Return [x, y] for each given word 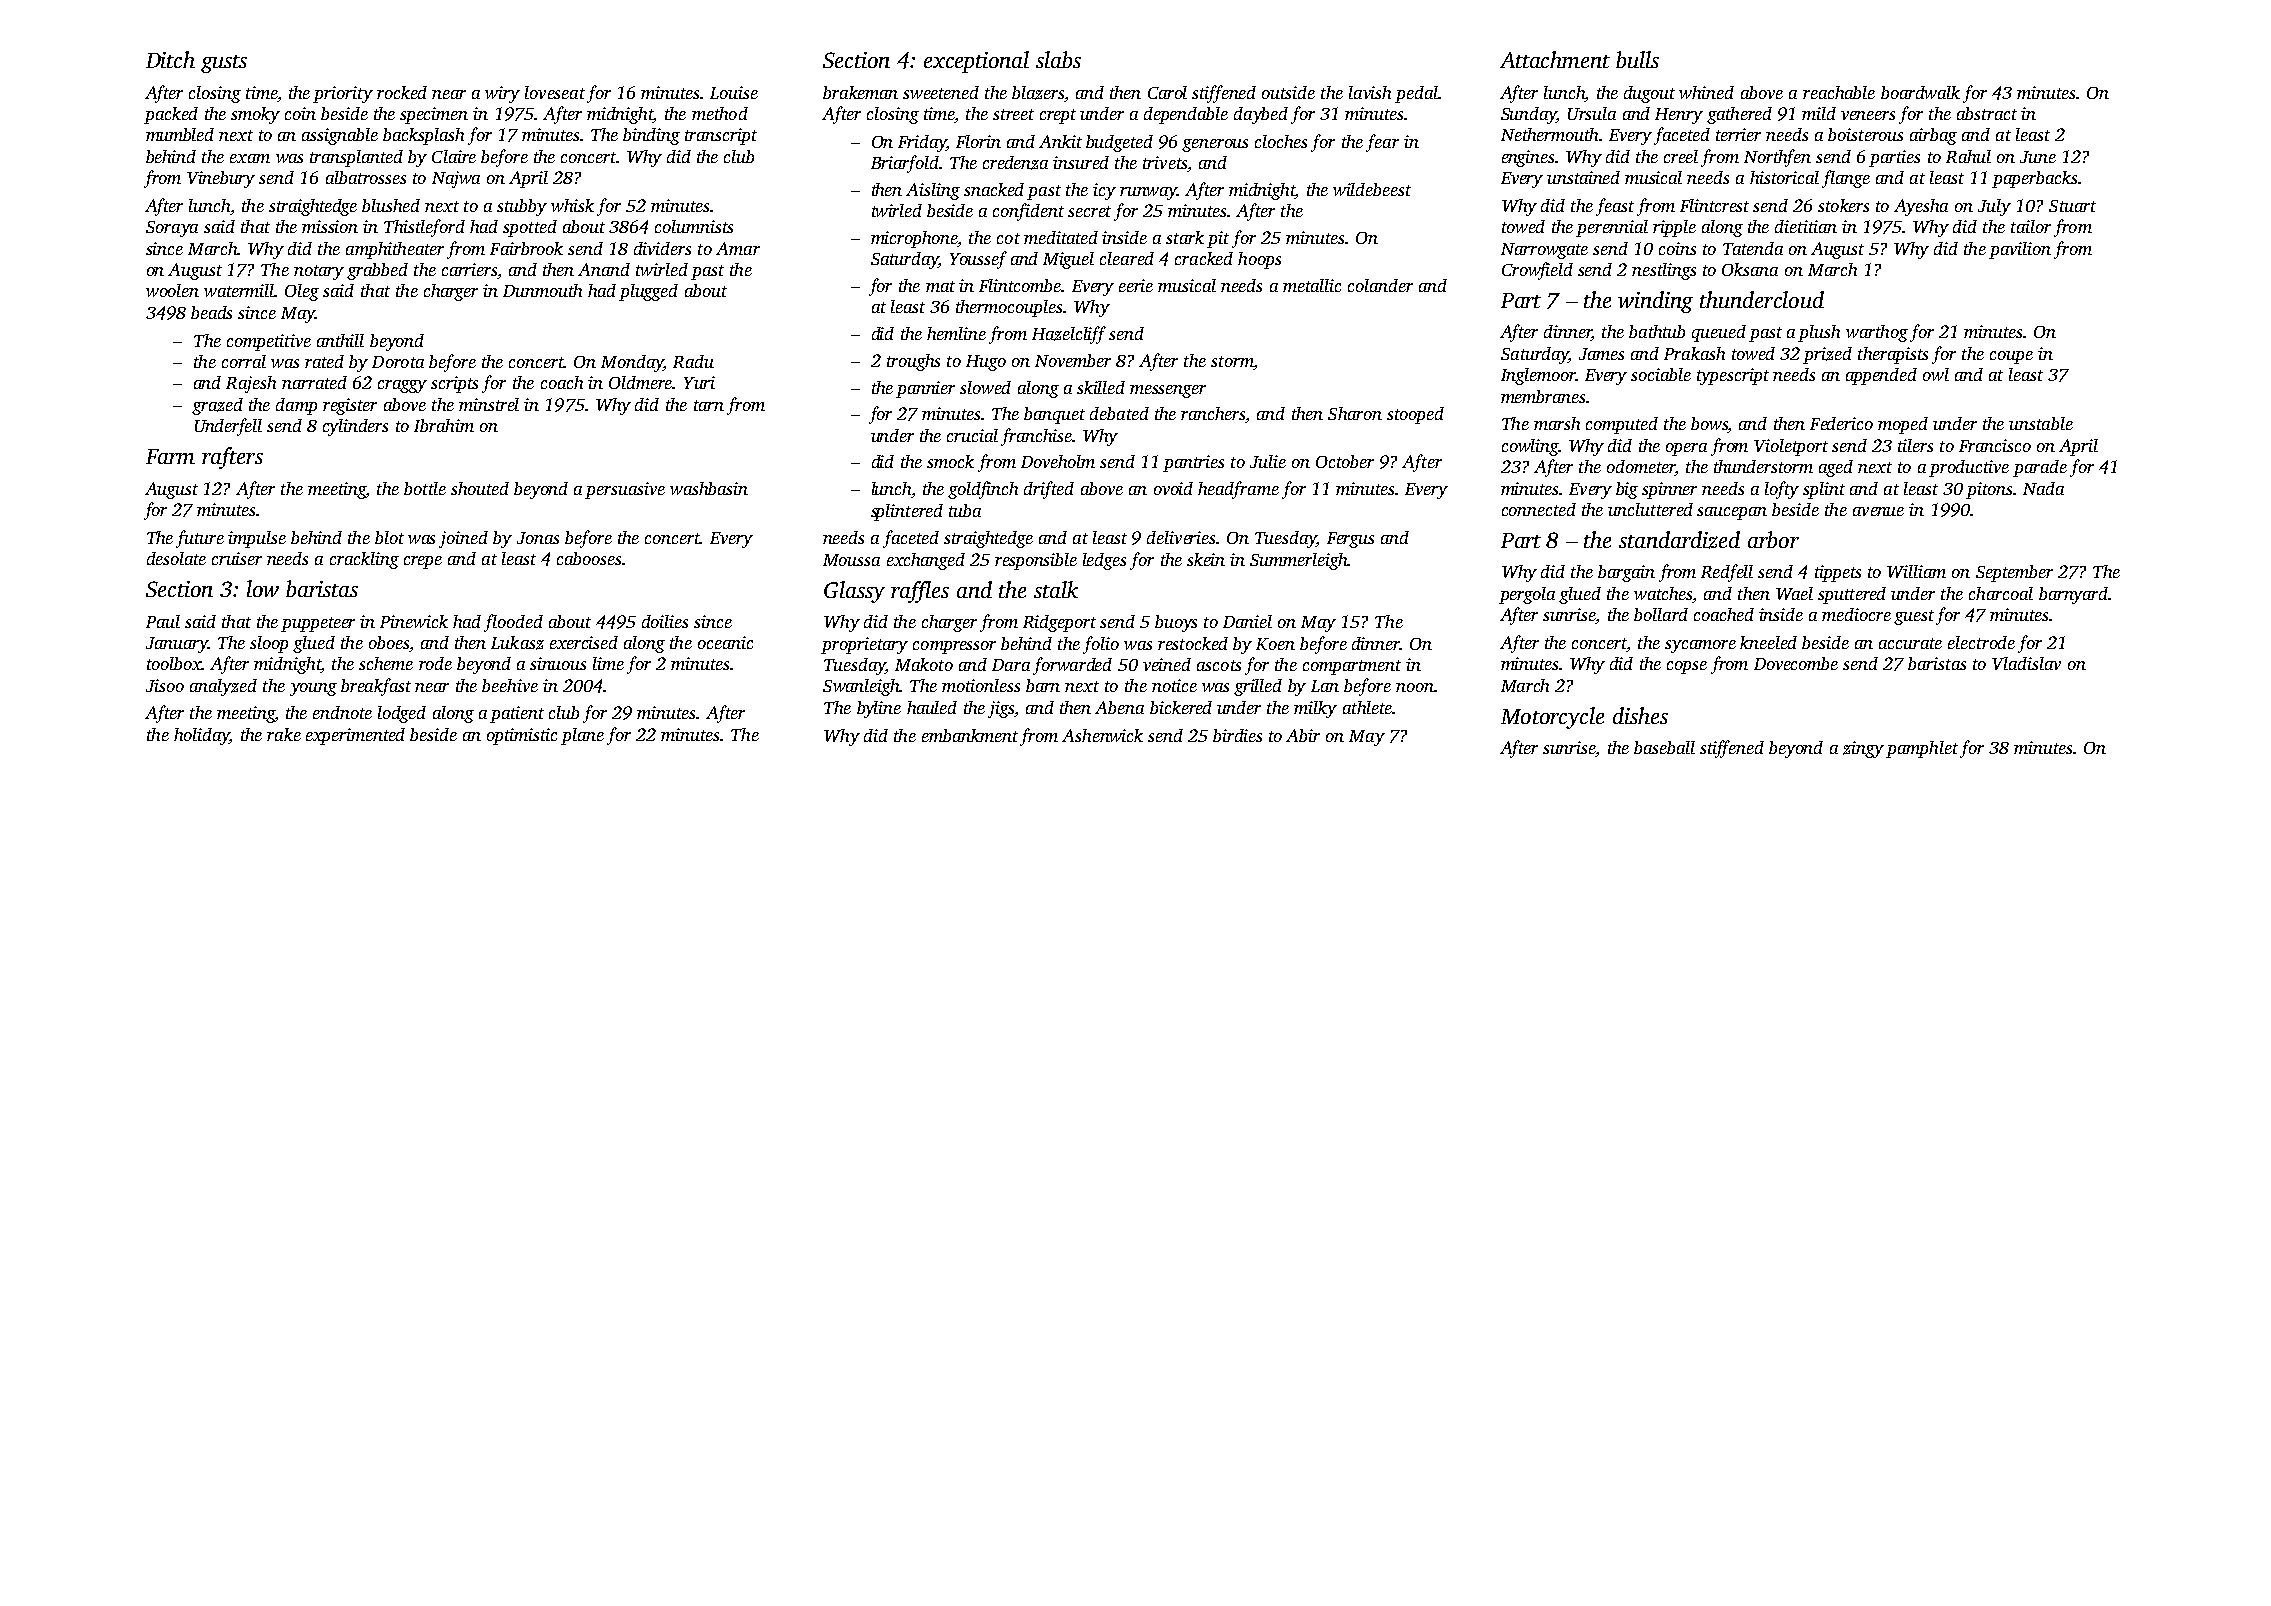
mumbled [180, 134]
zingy [1863, 749]
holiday [201, 736]
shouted [480, 488]
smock [950, 461]
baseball [1664, 747]
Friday [922, 143]
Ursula [1592, 113]
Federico [1841, 423]
